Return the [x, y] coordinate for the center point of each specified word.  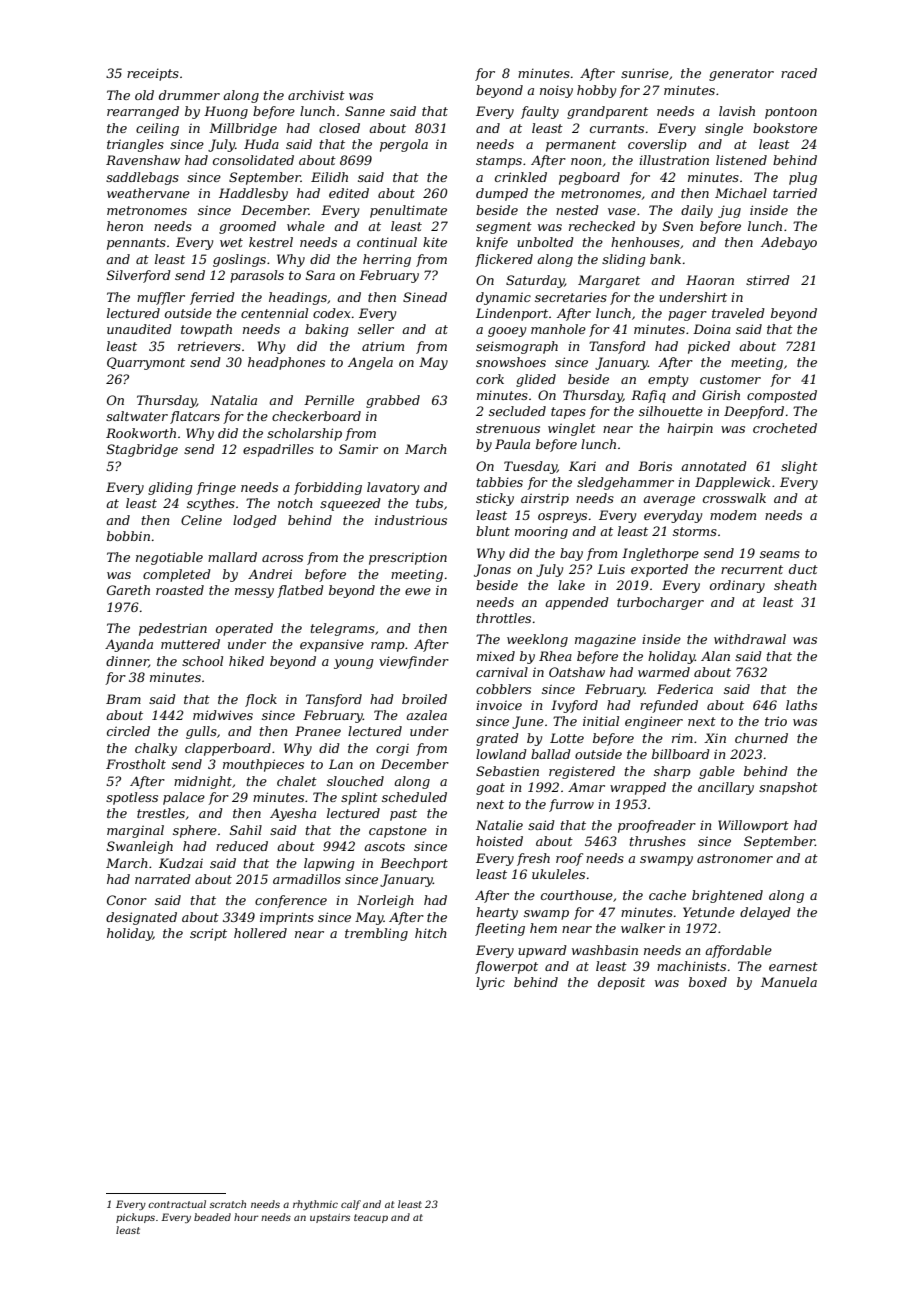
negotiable [169, 558]
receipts [153, 74]
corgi [392, 749]
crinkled [521, 177]
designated [141, 918]
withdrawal [750, 639]
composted [782, 396]
